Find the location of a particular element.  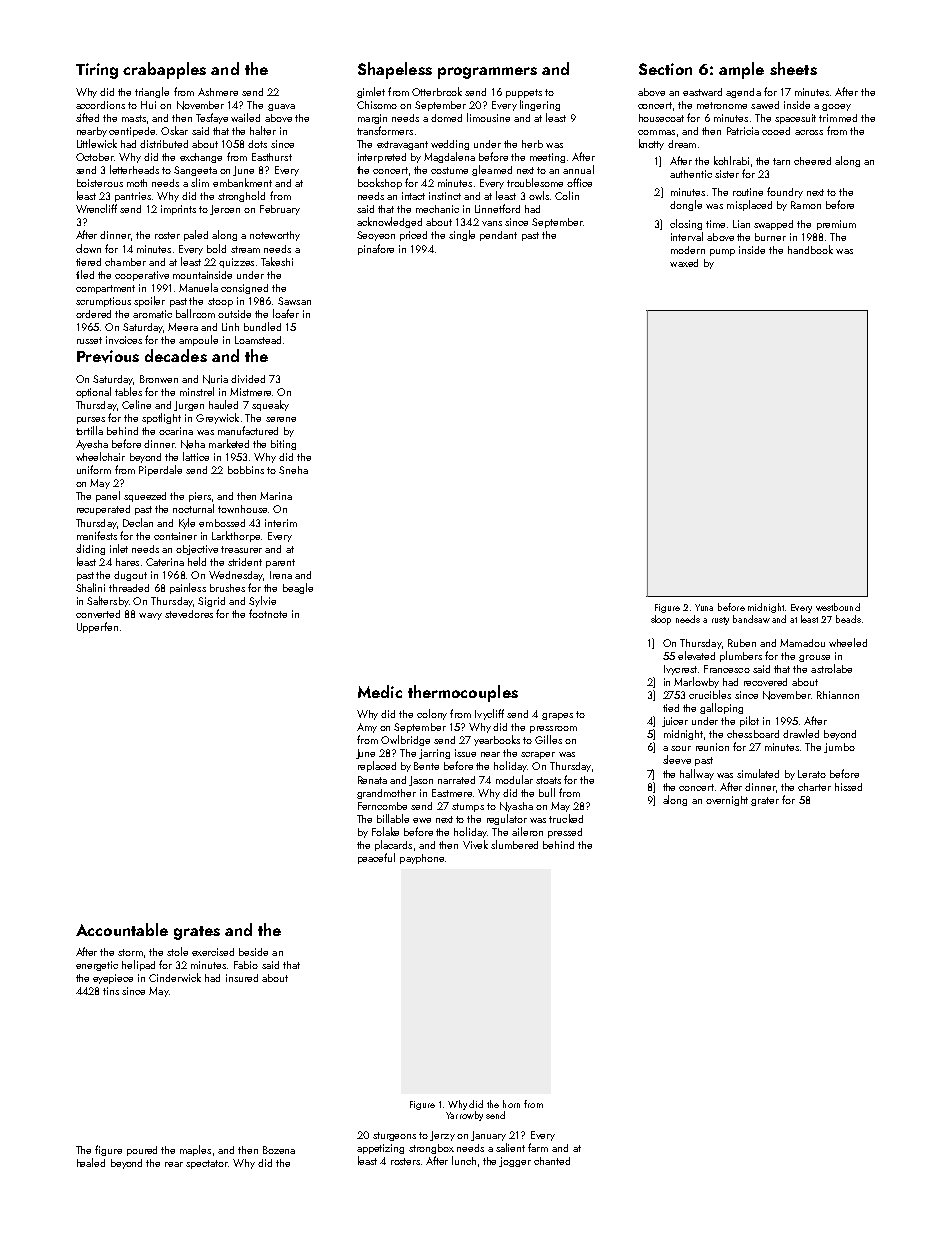

handbook is located at coordinates (810, 249).
